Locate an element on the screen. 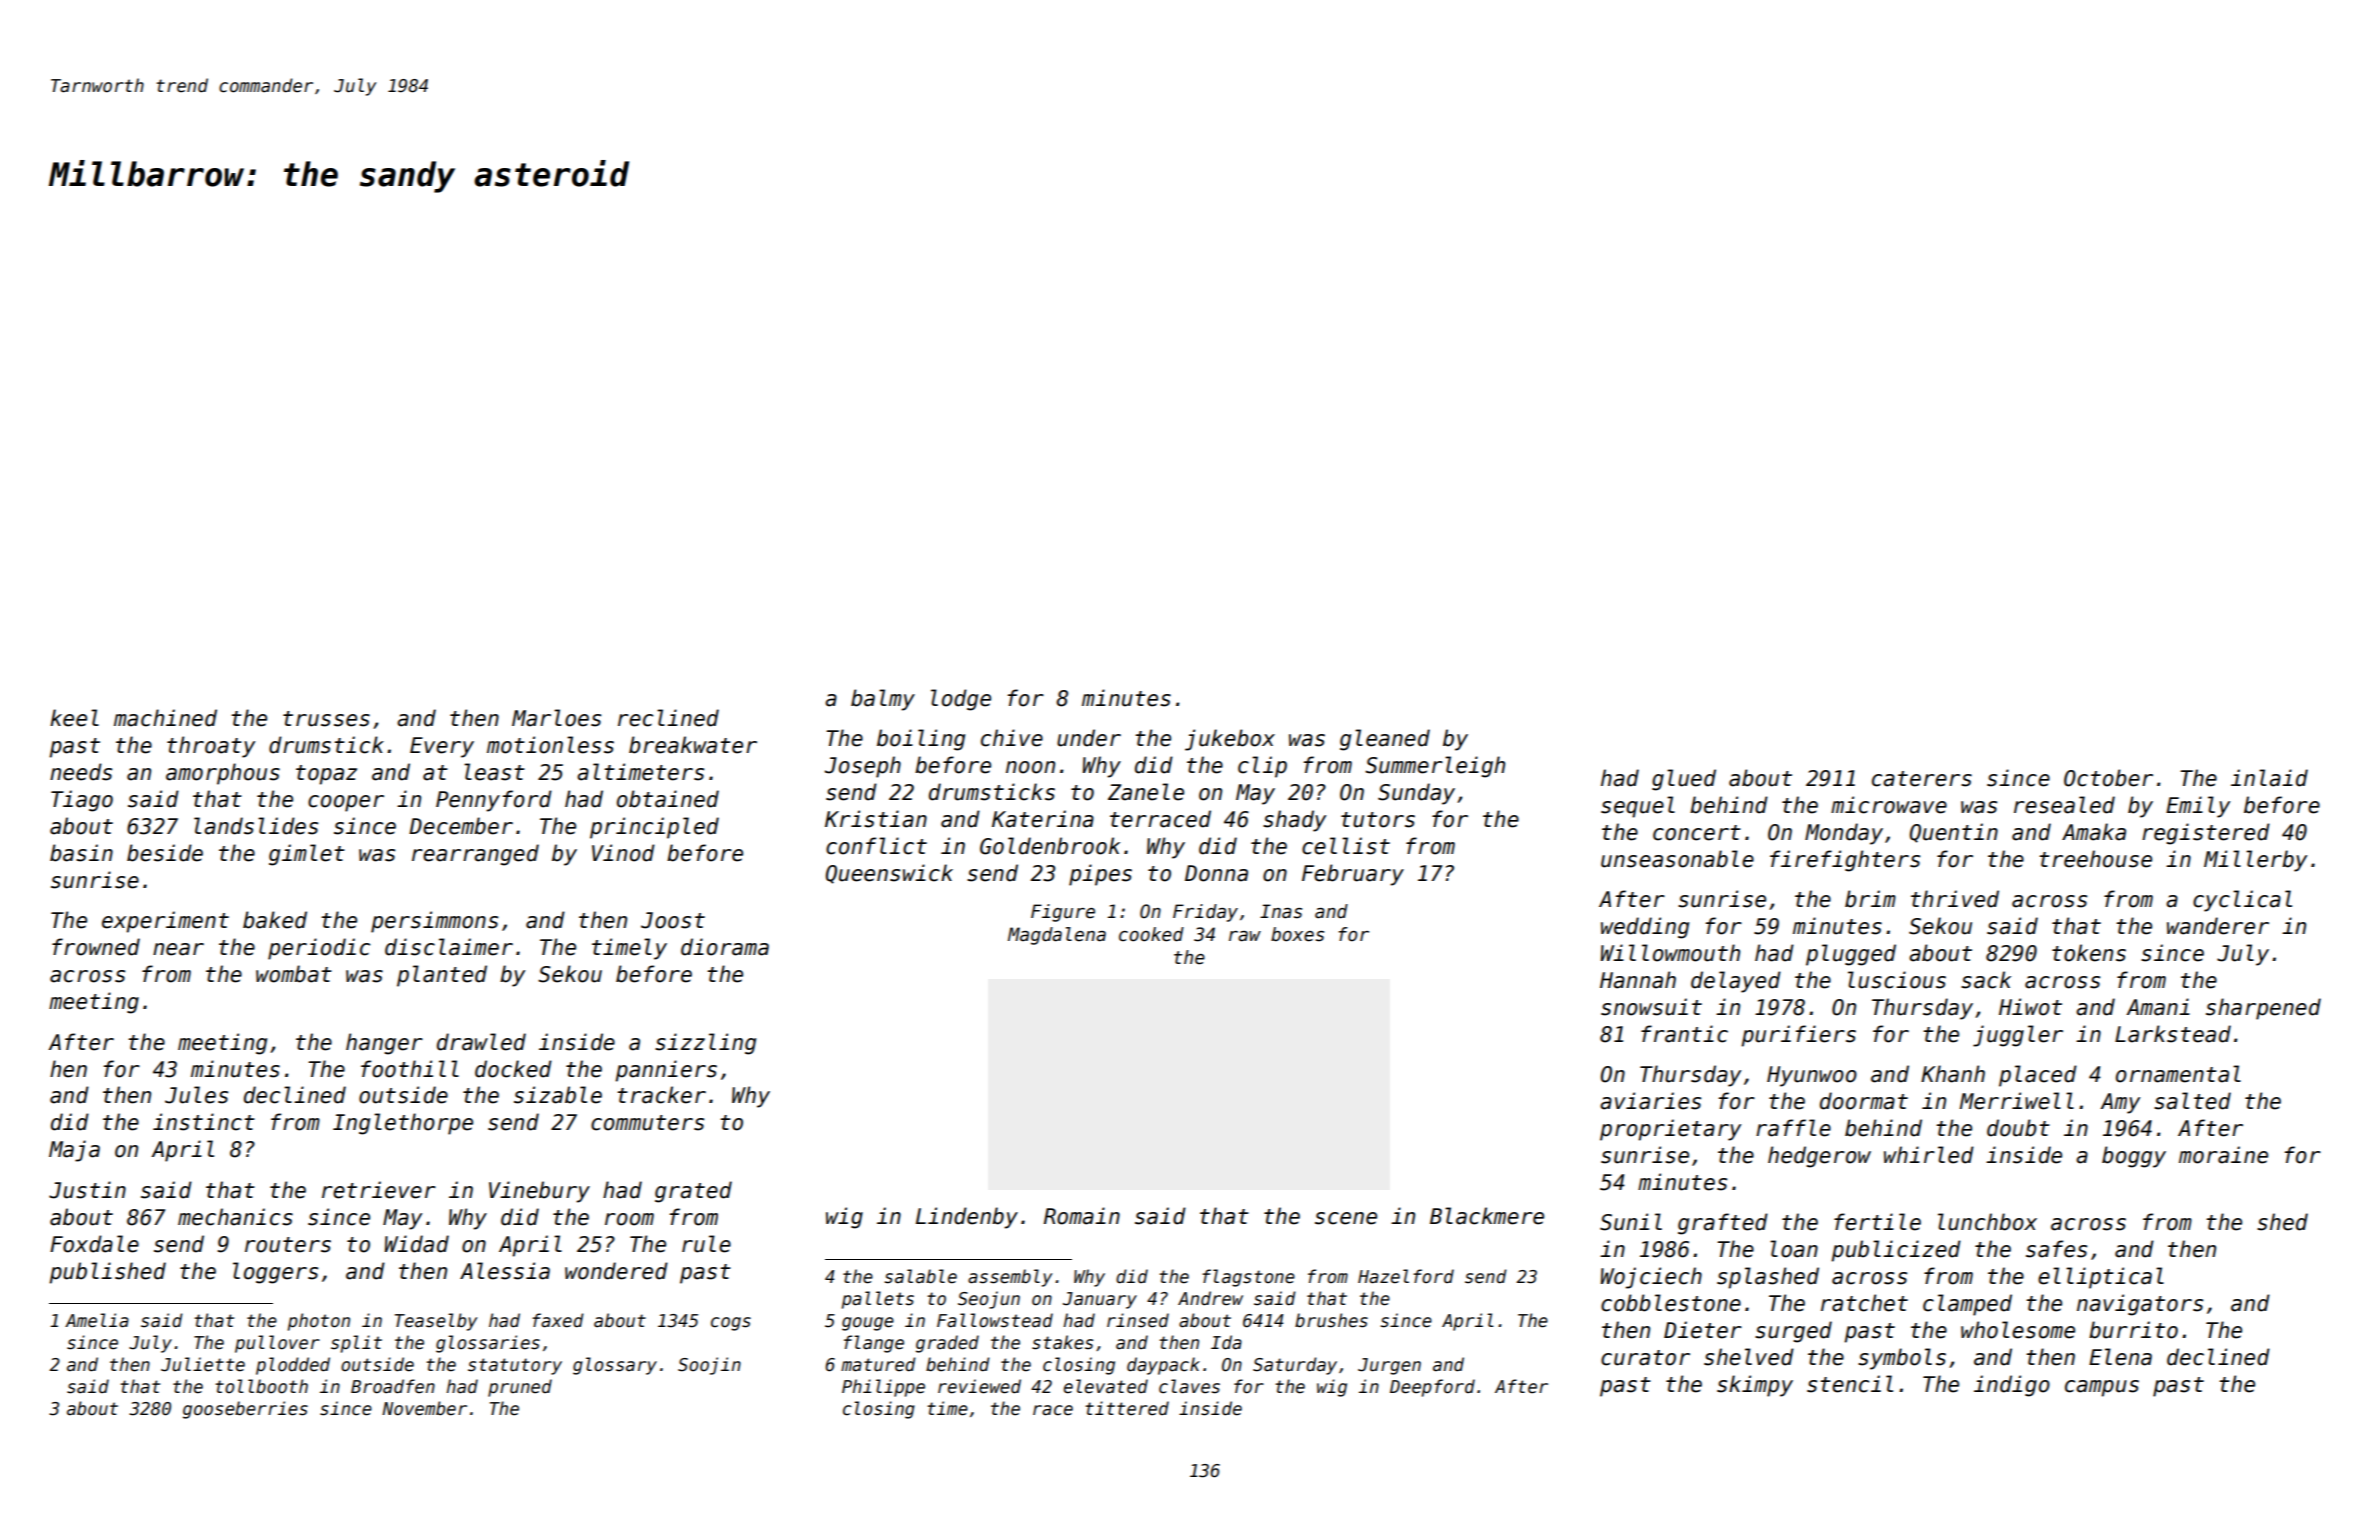  planted is located at coordinates (442, 976).
